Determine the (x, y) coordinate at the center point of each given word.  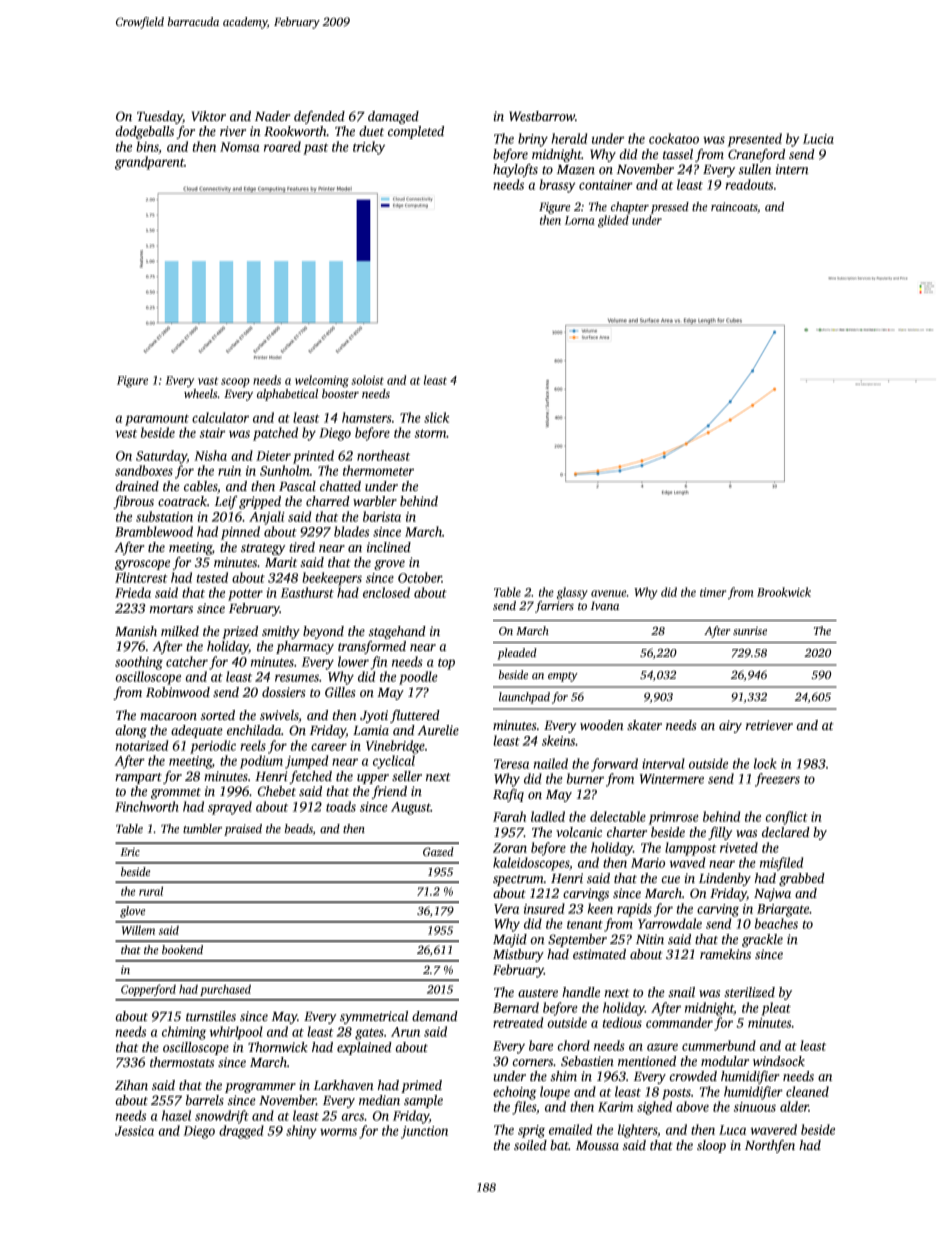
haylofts (515, 170)
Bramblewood (154, 531)
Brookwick (784, 592)
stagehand (397, 632)
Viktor (209, 116)
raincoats (734, 206)
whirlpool (236, 1033)
